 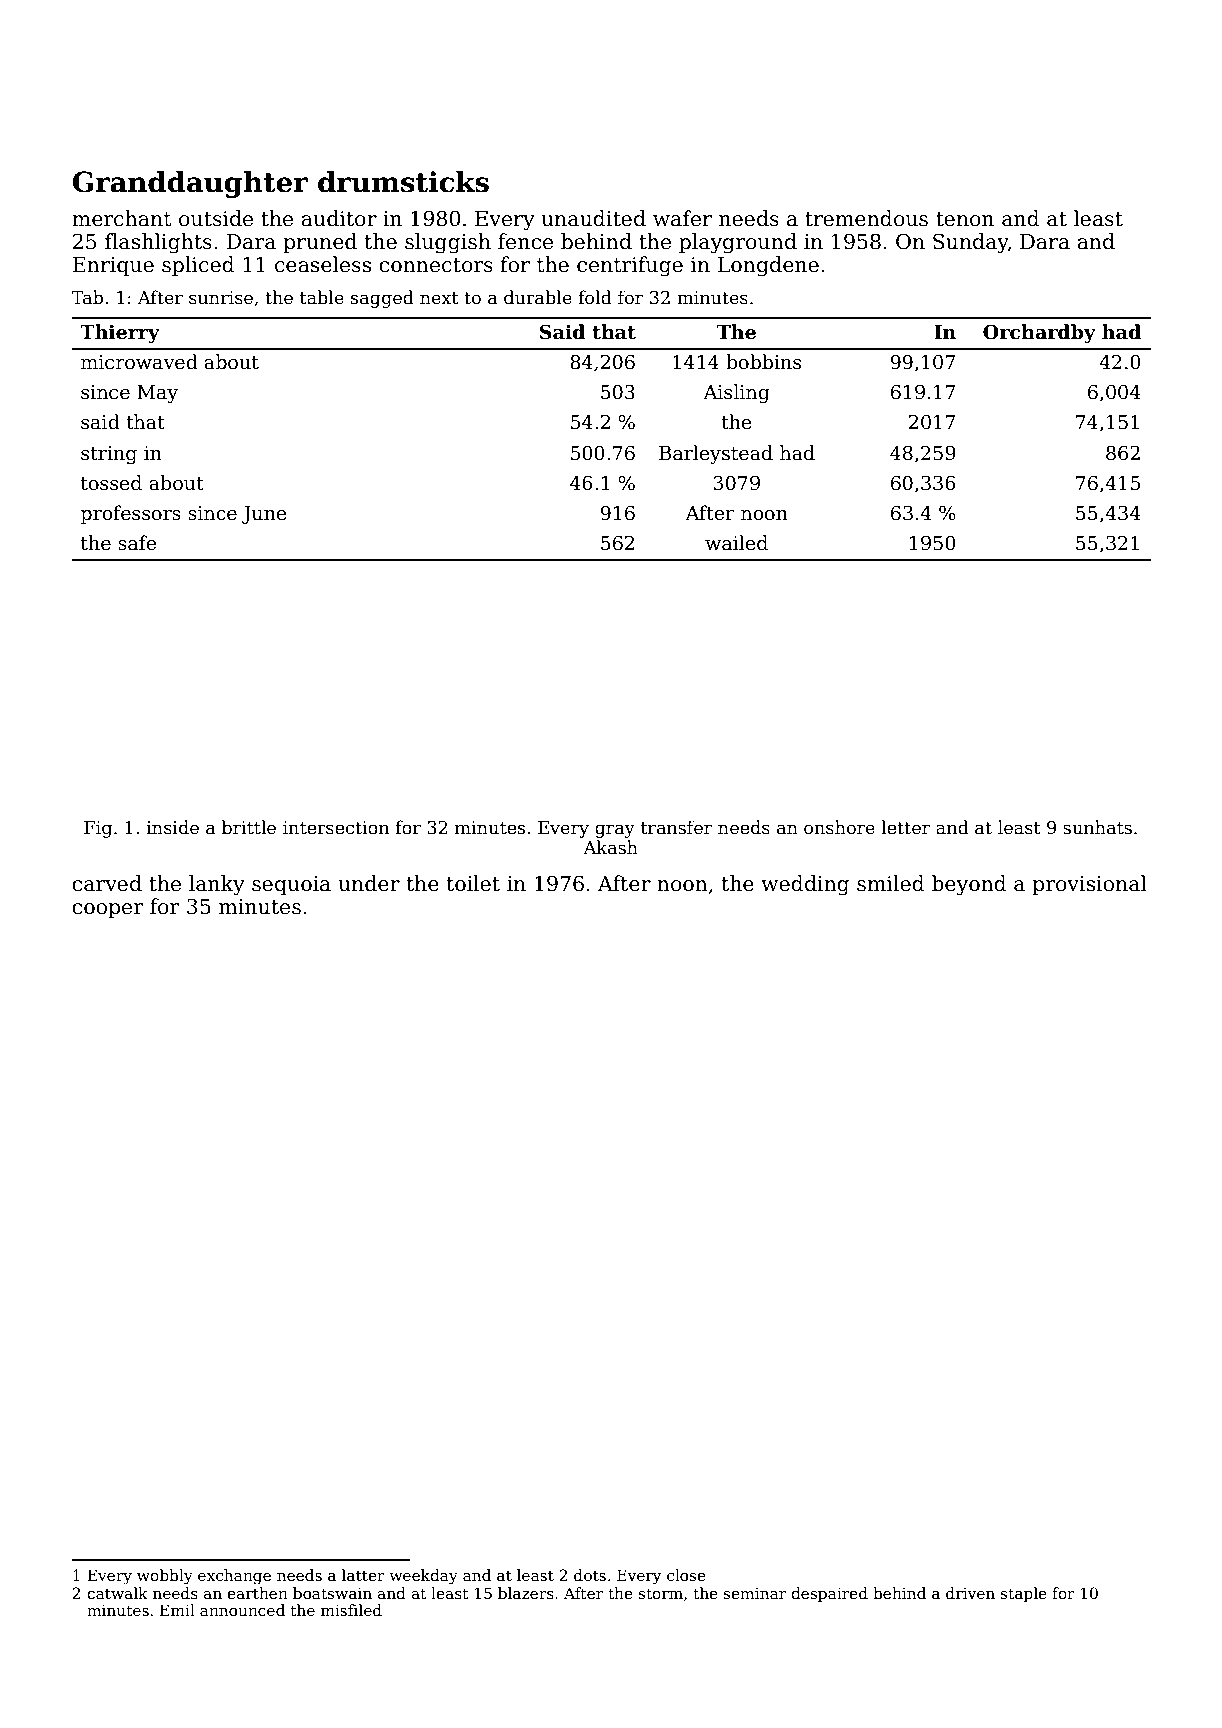 What do you see at coordinates (473, 883) in the screenshot?
I see `toilet` at bounding box center [473, 883].
